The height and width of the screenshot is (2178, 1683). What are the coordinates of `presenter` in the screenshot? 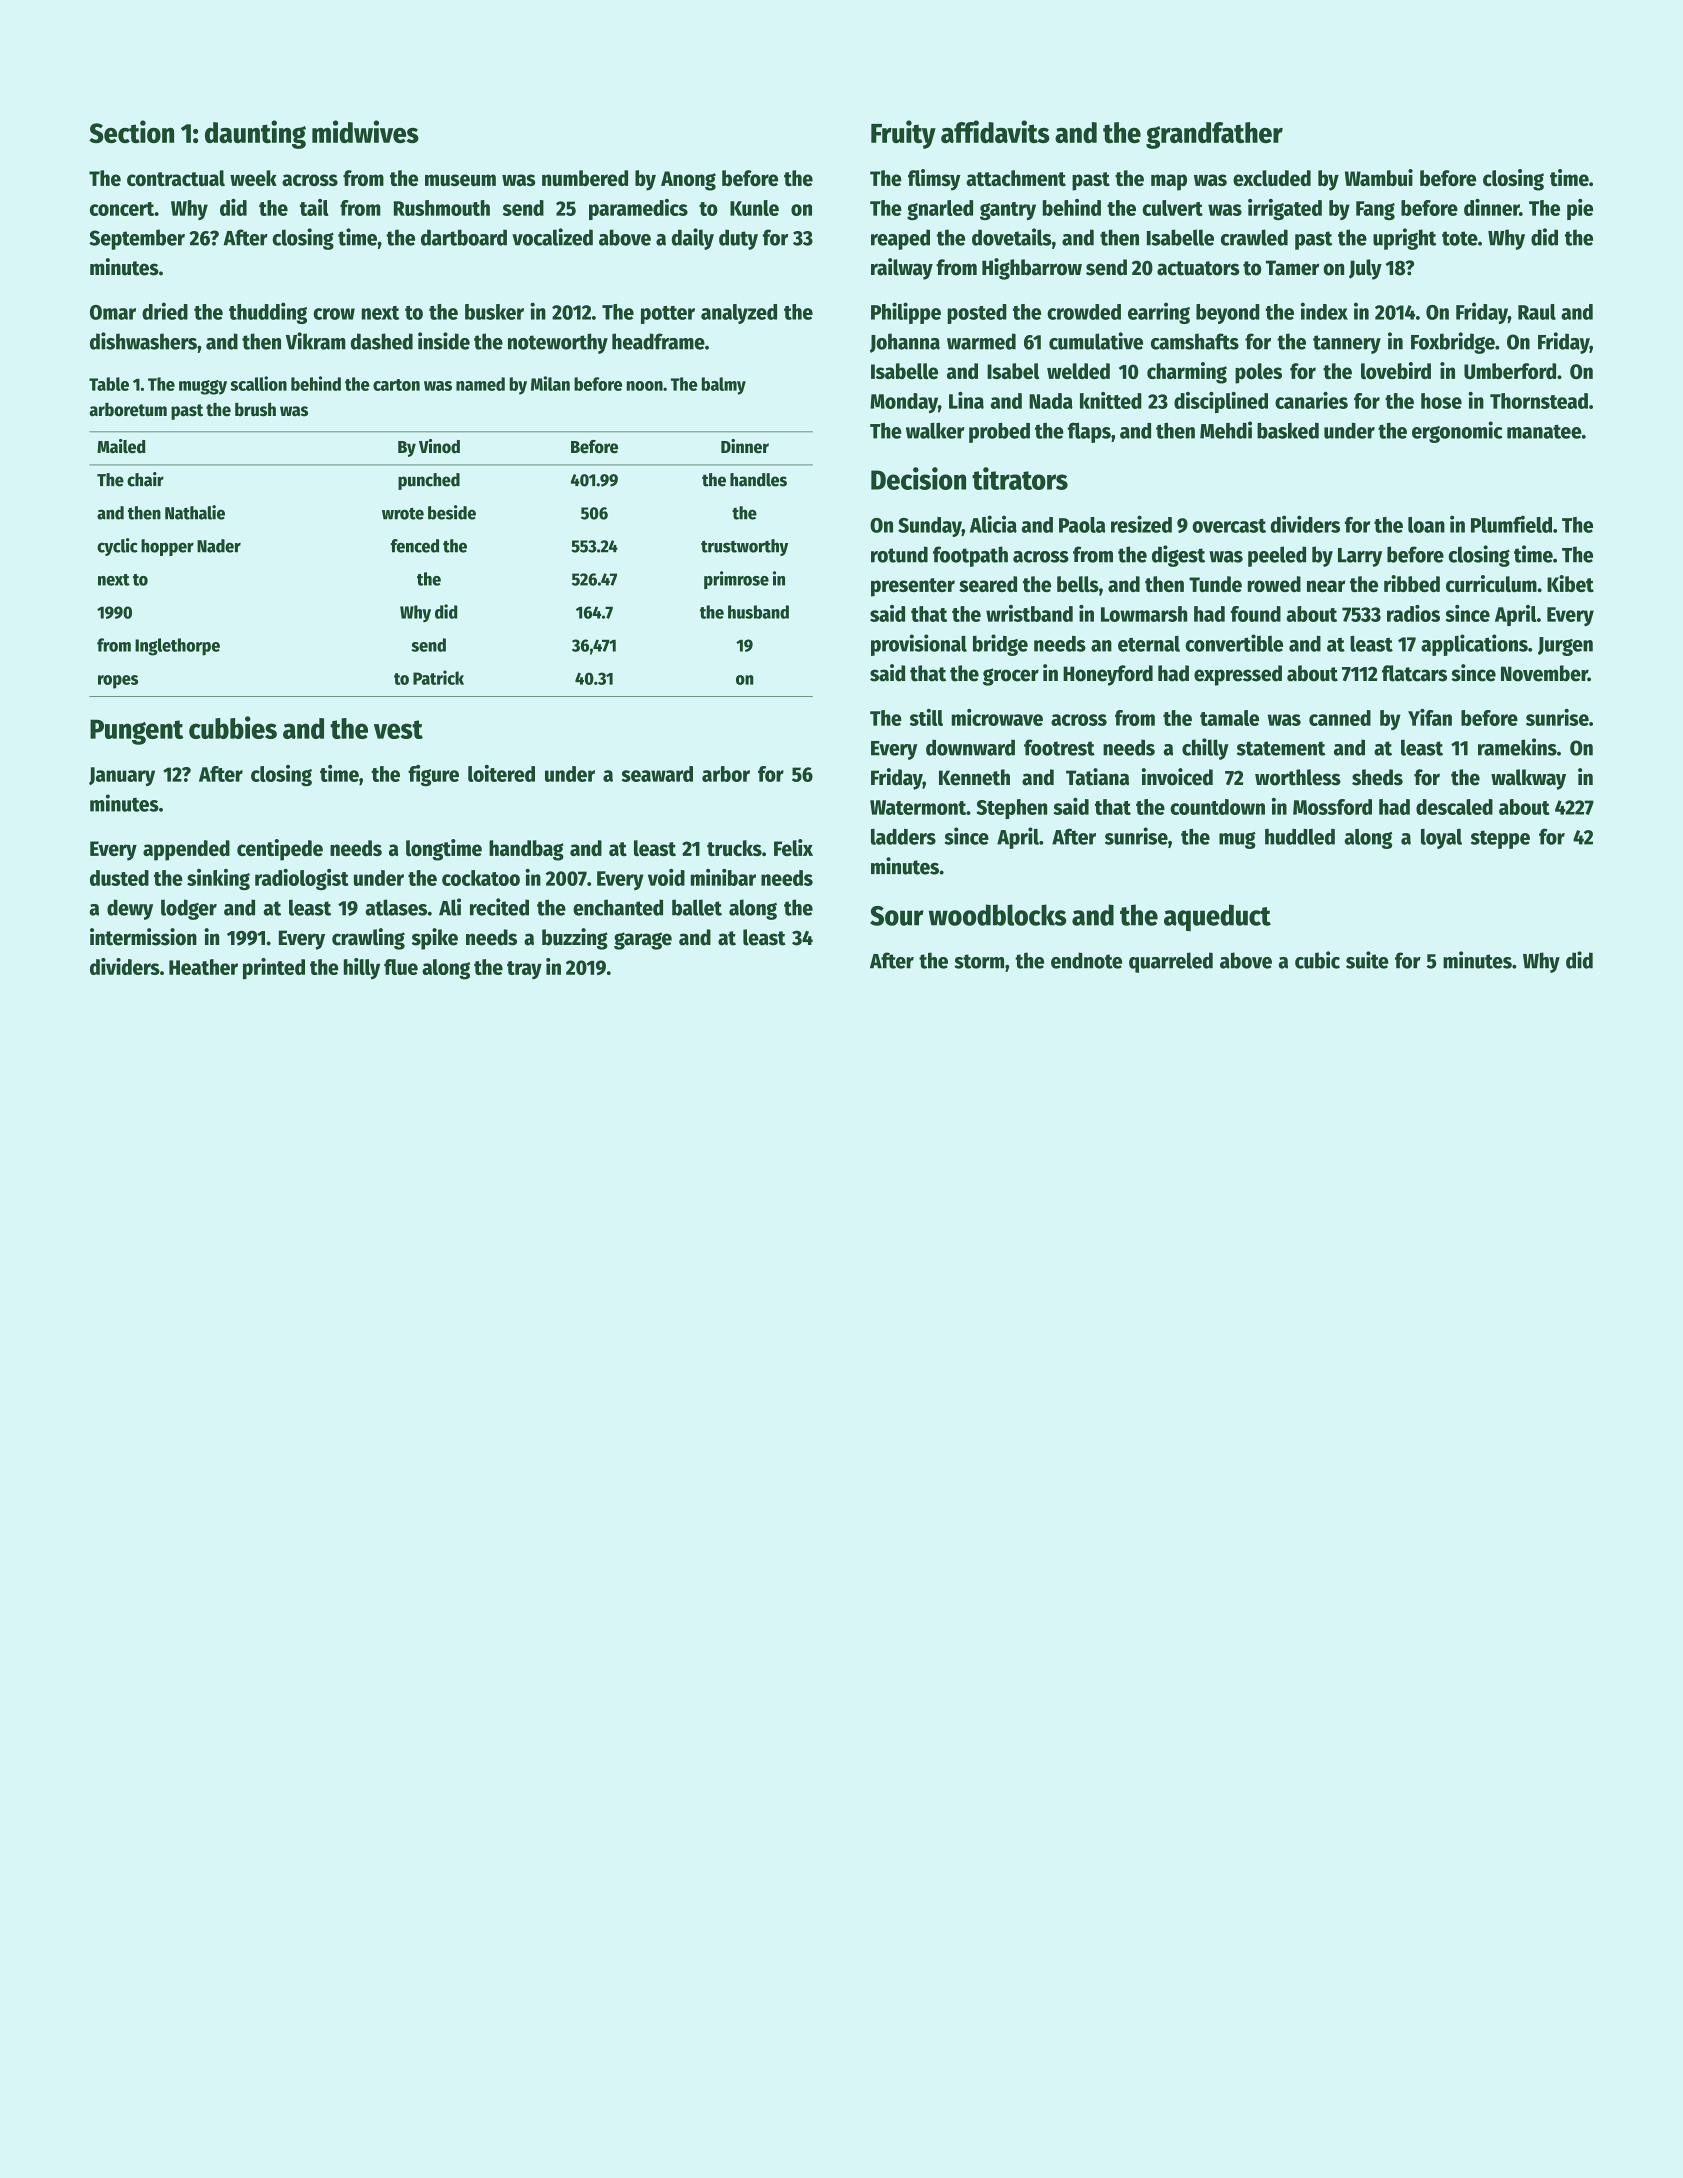 It's located at (913, 587).
